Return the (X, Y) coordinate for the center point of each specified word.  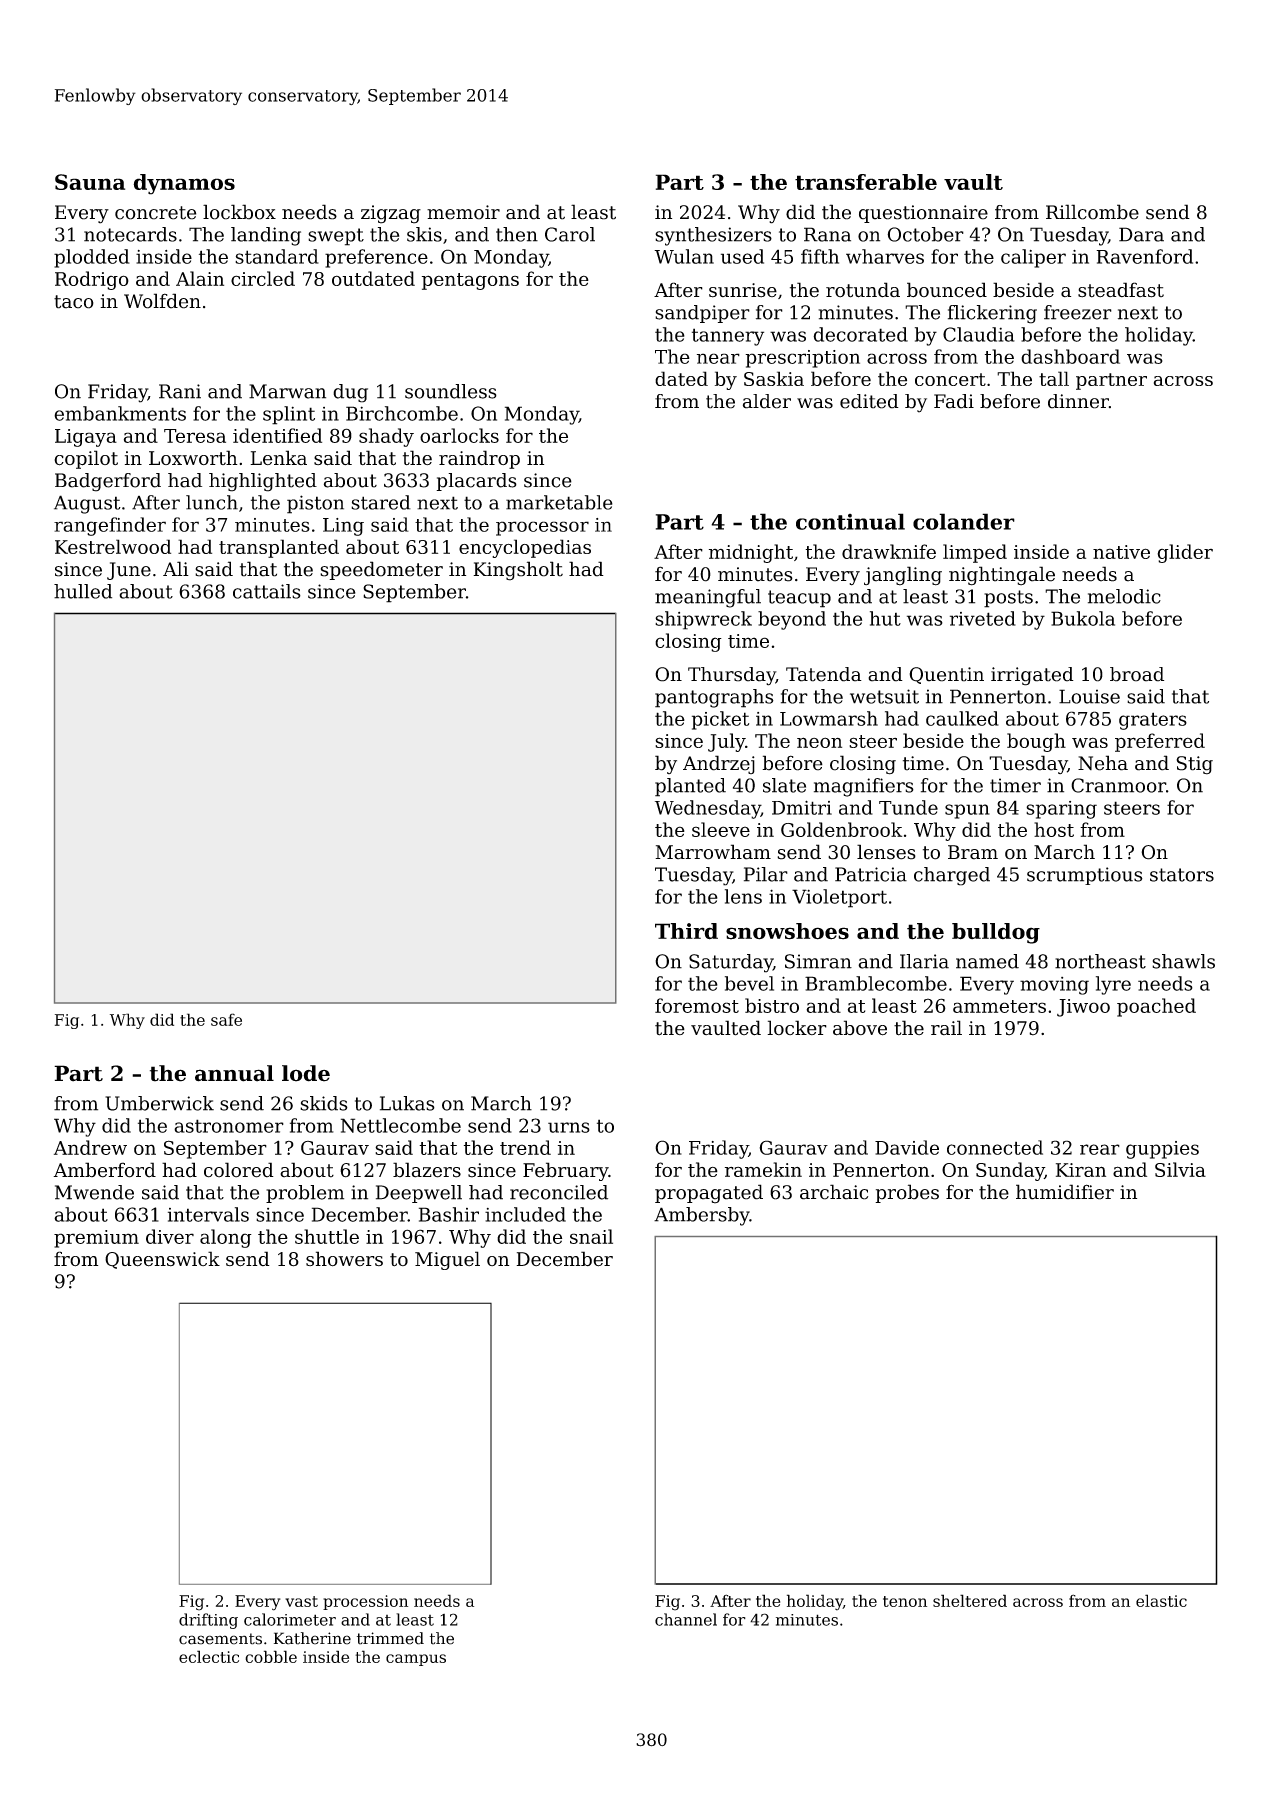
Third (686, 931)
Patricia (871, 874)
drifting (208, 1621)
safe (226, 1019)
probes (907, 1193)
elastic (1161, 1600)
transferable (866, 182)
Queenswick (162, 1260)
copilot (86, 459)
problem (305, 1194)
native (1121, 552)
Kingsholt (518, 571)
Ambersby (702, 1216)
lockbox (239, 212)
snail (591, 1236)
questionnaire (923, 214)
